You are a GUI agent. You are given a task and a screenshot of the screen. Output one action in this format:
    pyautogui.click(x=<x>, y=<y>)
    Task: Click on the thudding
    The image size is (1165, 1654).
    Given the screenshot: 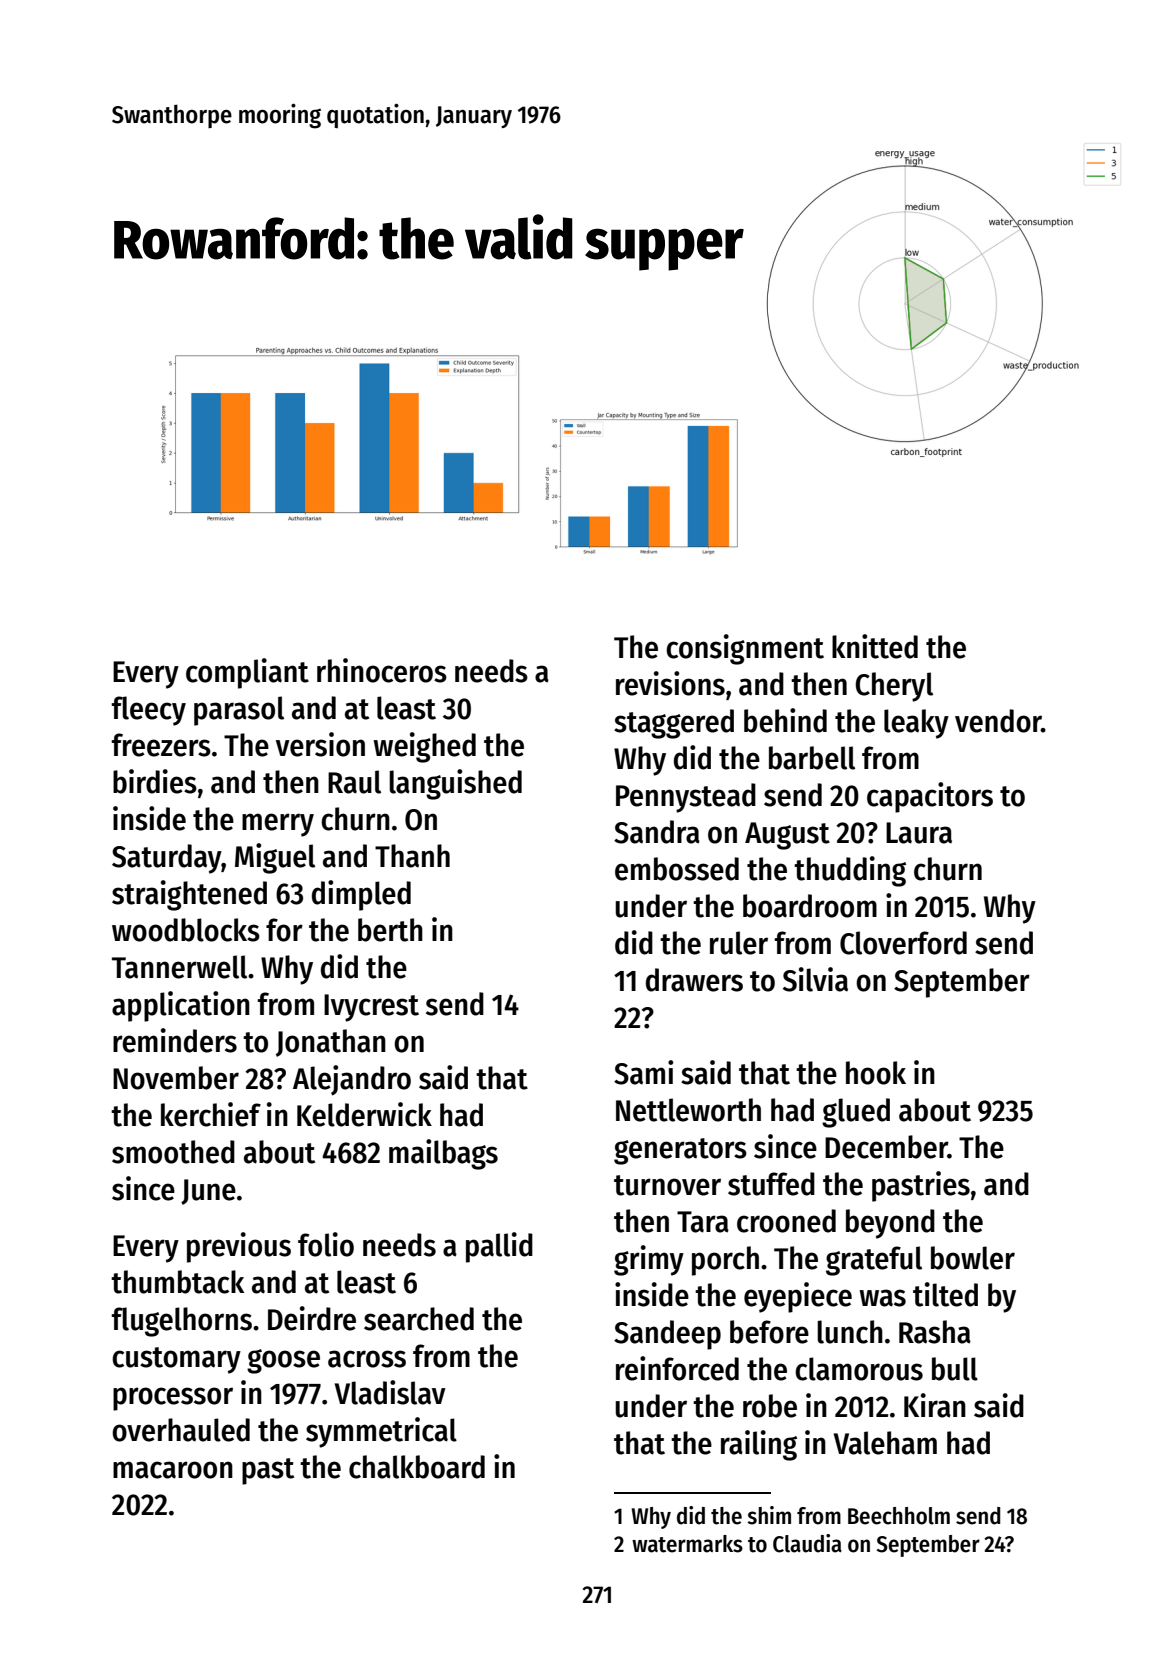 What is the action you would take?
    pyautogui.click(x=850, y=871)
